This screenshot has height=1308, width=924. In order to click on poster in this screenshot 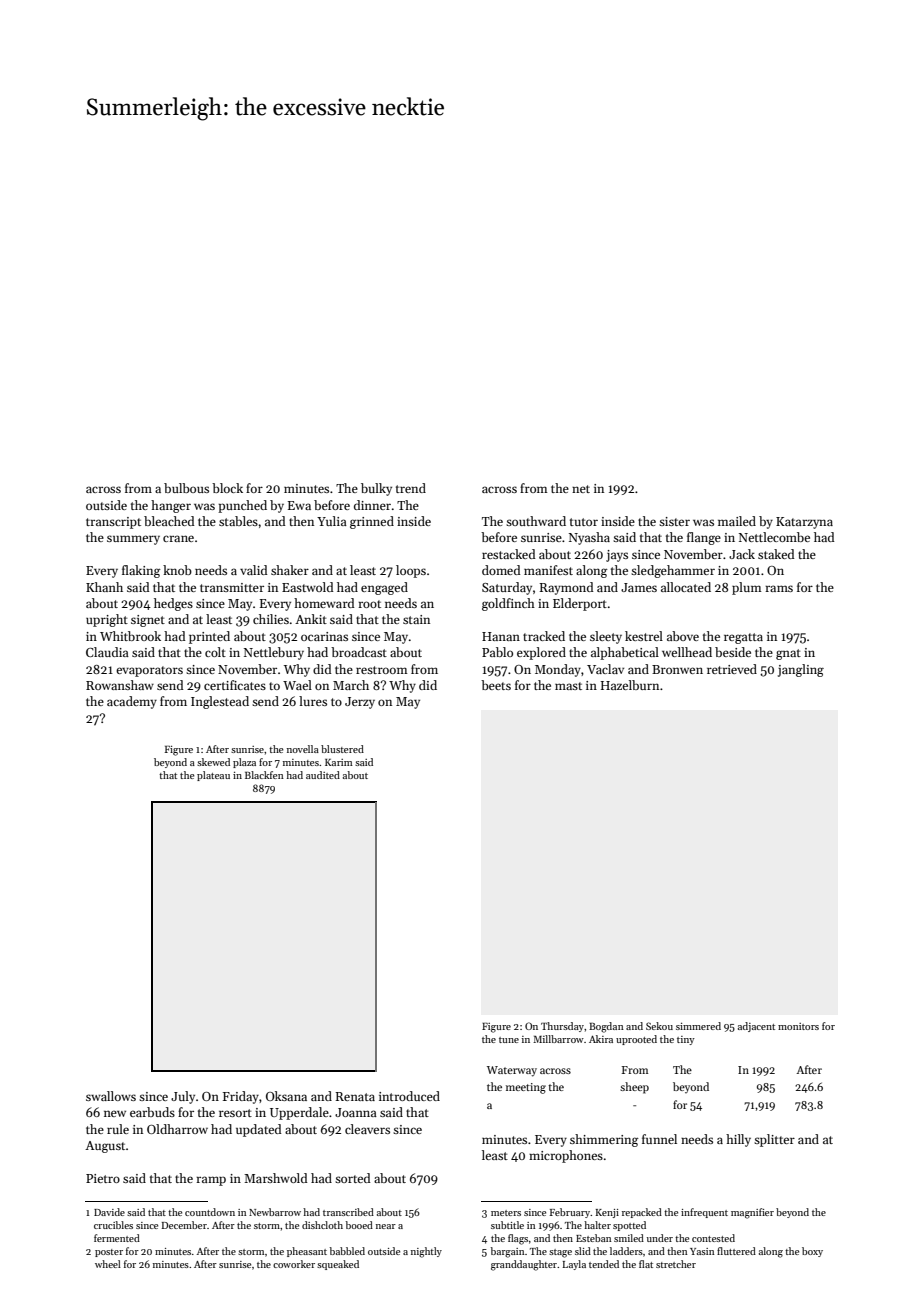, I will do `click(109, 1253)`.
